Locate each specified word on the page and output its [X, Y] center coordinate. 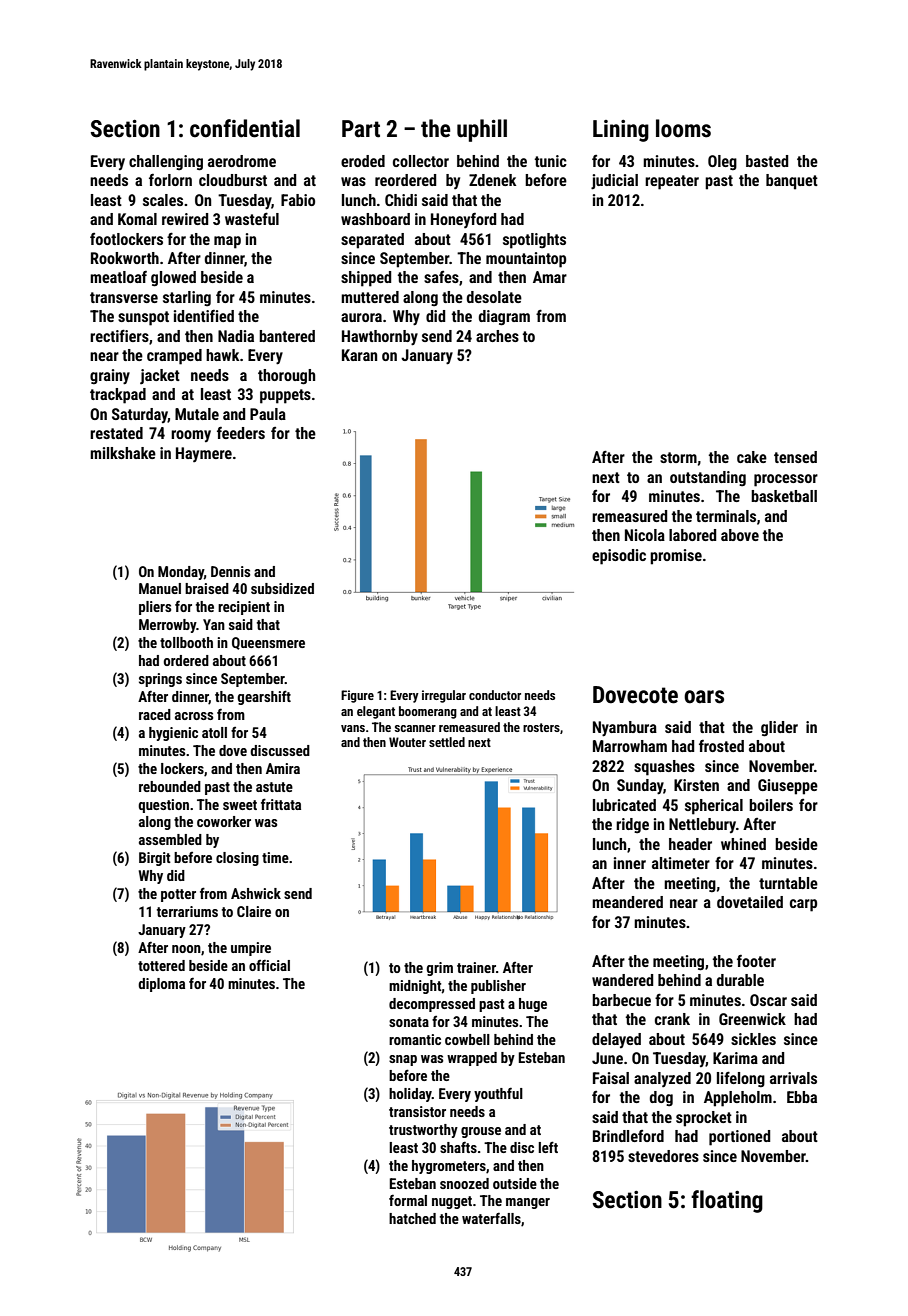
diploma [161, 985]
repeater [672, 182]
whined [743, 844]
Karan [359, 355]
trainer [476, 967]
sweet [240, 805]
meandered [627, 902]
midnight [415, 987]
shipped [366, 279]
